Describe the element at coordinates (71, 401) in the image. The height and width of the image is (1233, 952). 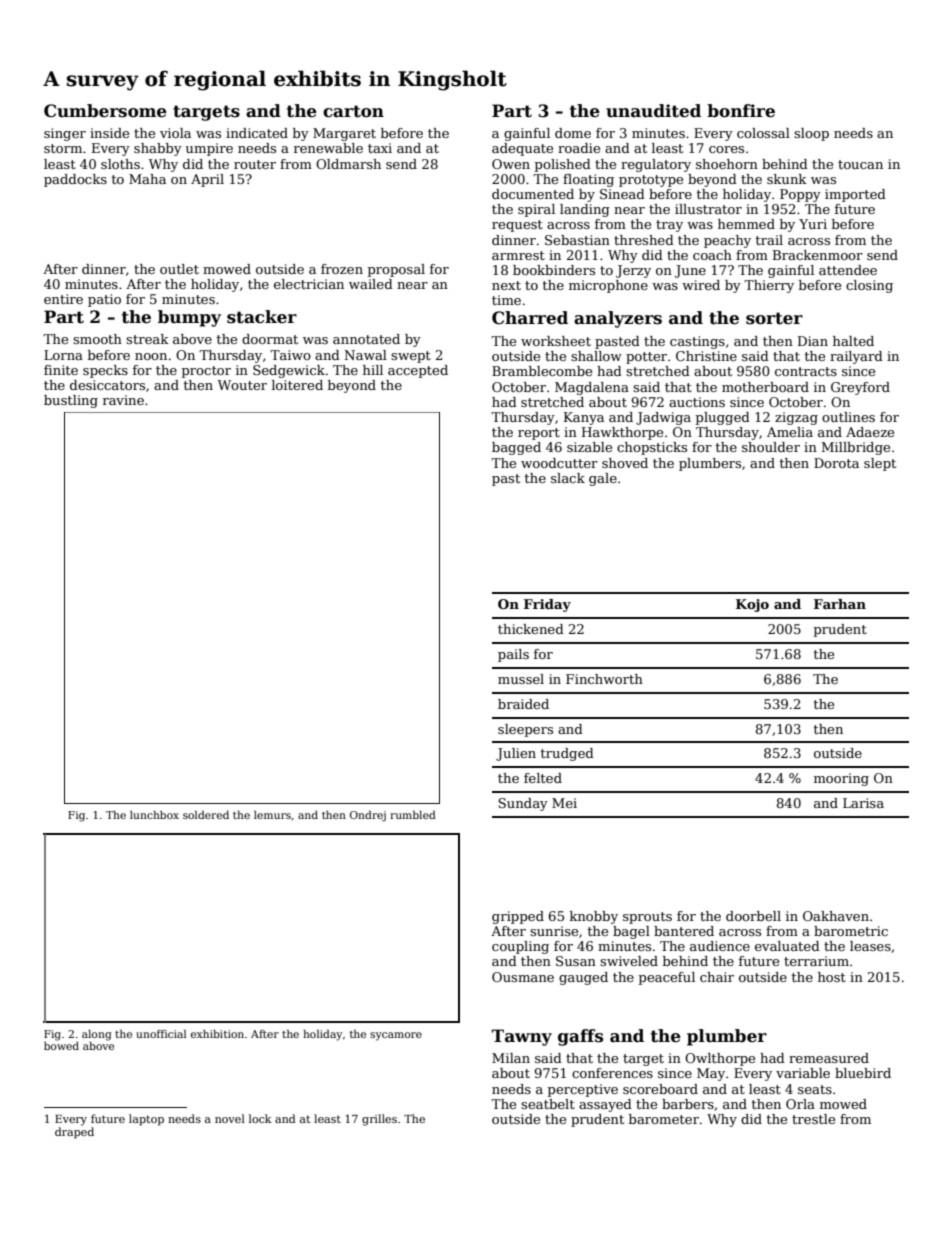
I see `bustling` at that location.
